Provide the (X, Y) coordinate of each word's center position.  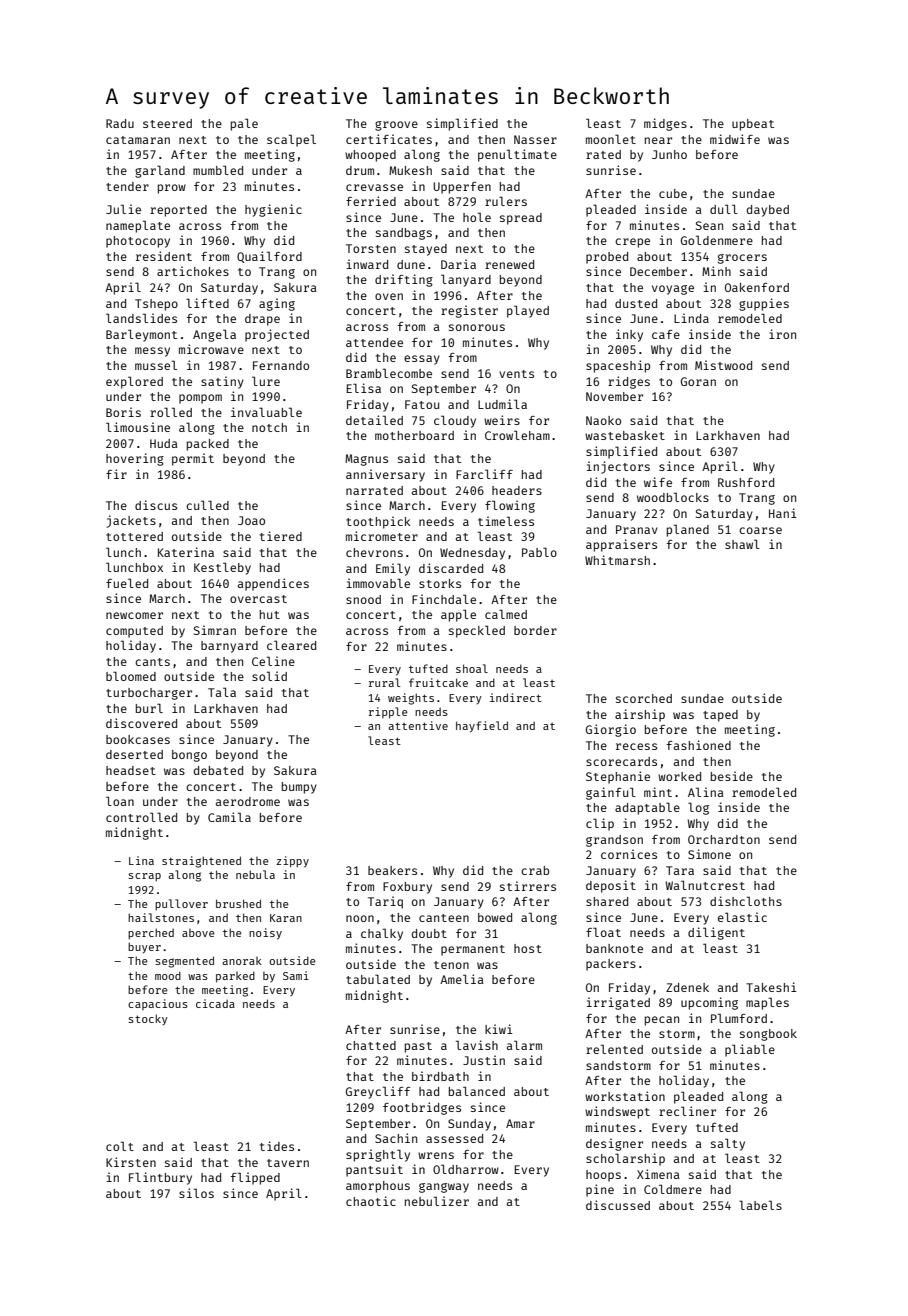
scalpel (291, 140)
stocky (148, 1019)
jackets (131, 521)
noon (360, 918)
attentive (418, 725)
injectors (618, 467)
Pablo (539, 552)
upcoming (709, 1003)
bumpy (299, 788)
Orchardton (724, 839)
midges (665, 124)
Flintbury (160, 1178)
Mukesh (410, 170)
